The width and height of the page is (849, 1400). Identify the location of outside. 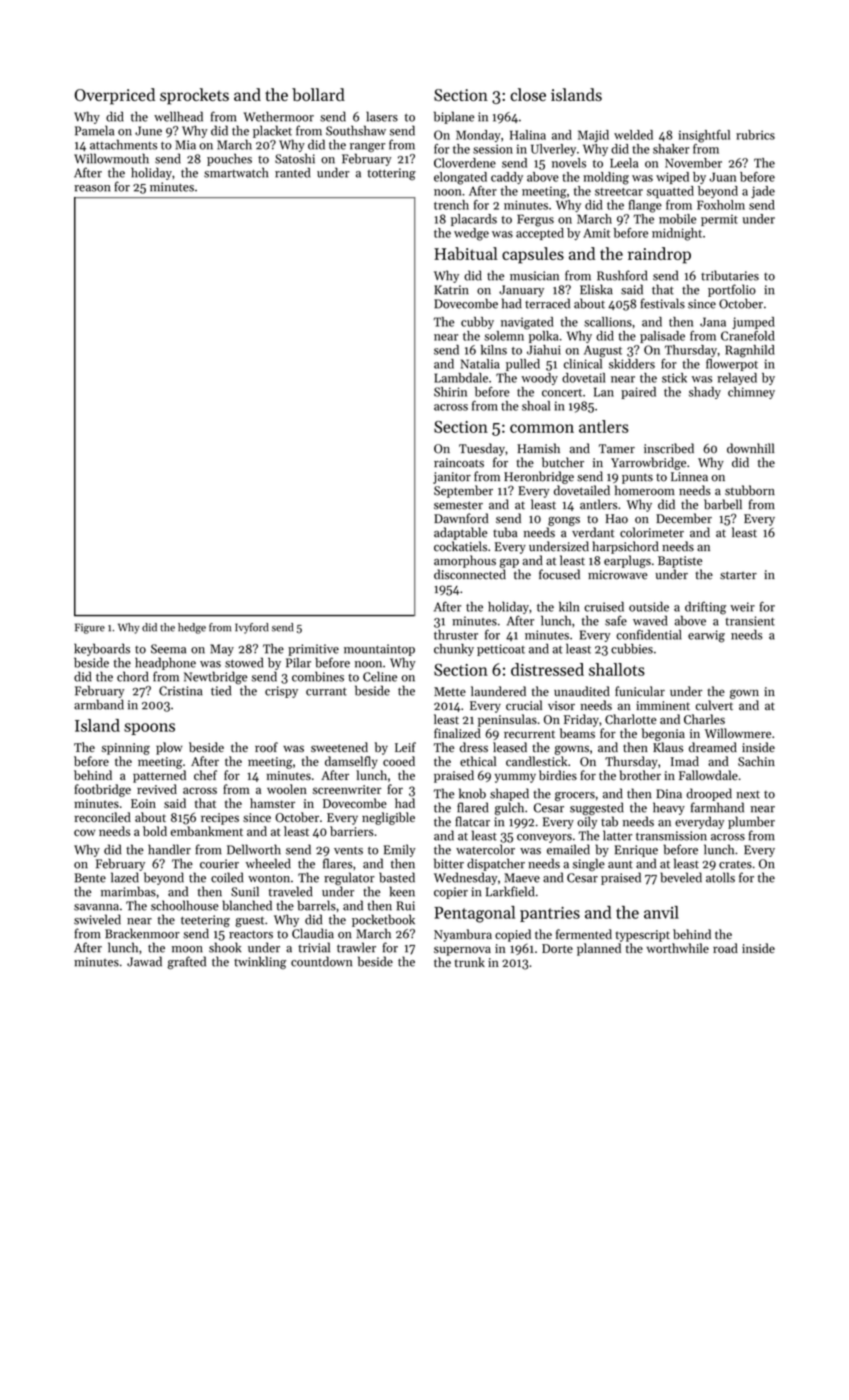
(649, 606).
